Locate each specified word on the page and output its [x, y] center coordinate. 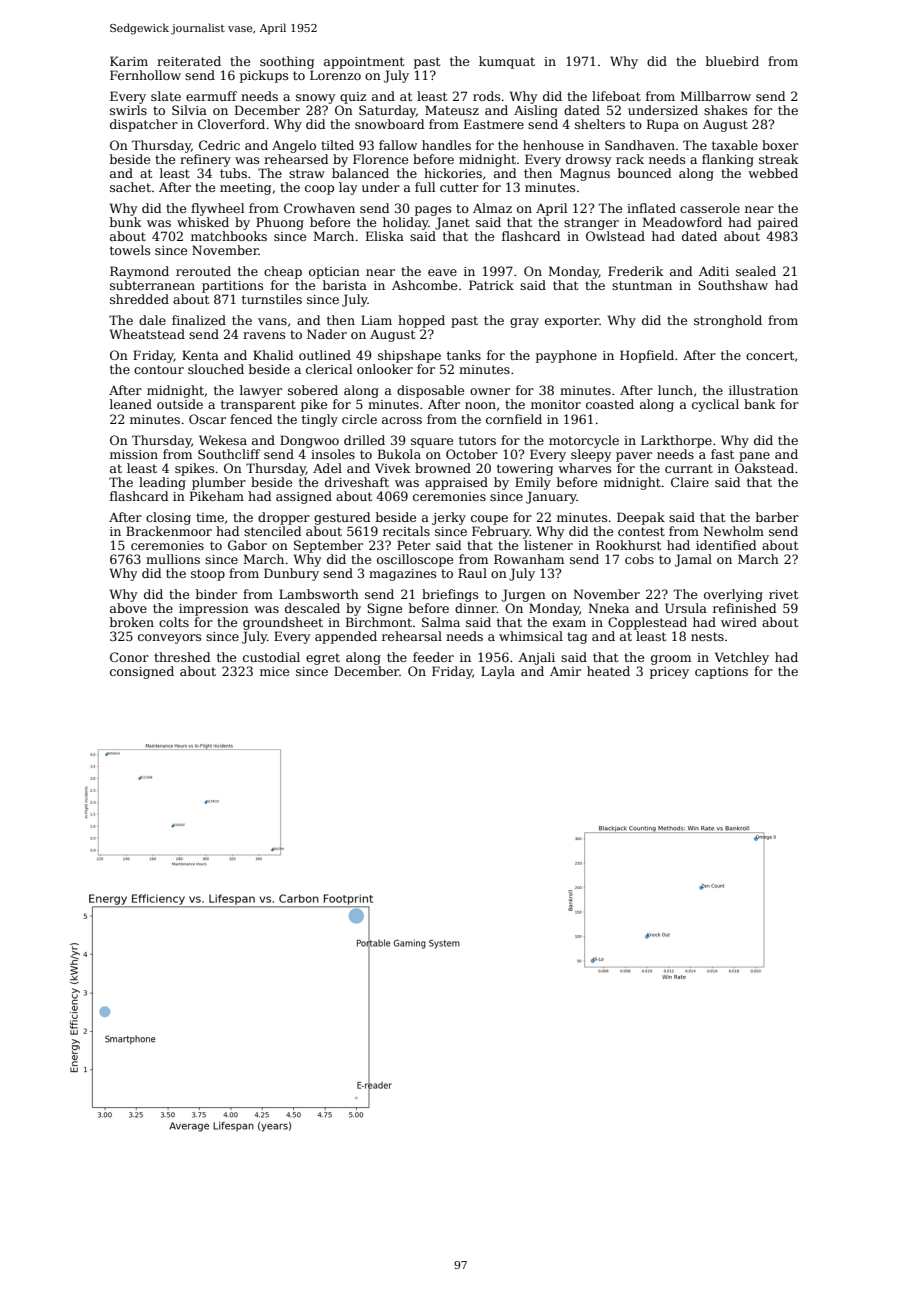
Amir [565, 671]
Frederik [636, 271]
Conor [129, 657]
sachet [130, 187]
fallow [398, 145]
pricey [669, 673]
